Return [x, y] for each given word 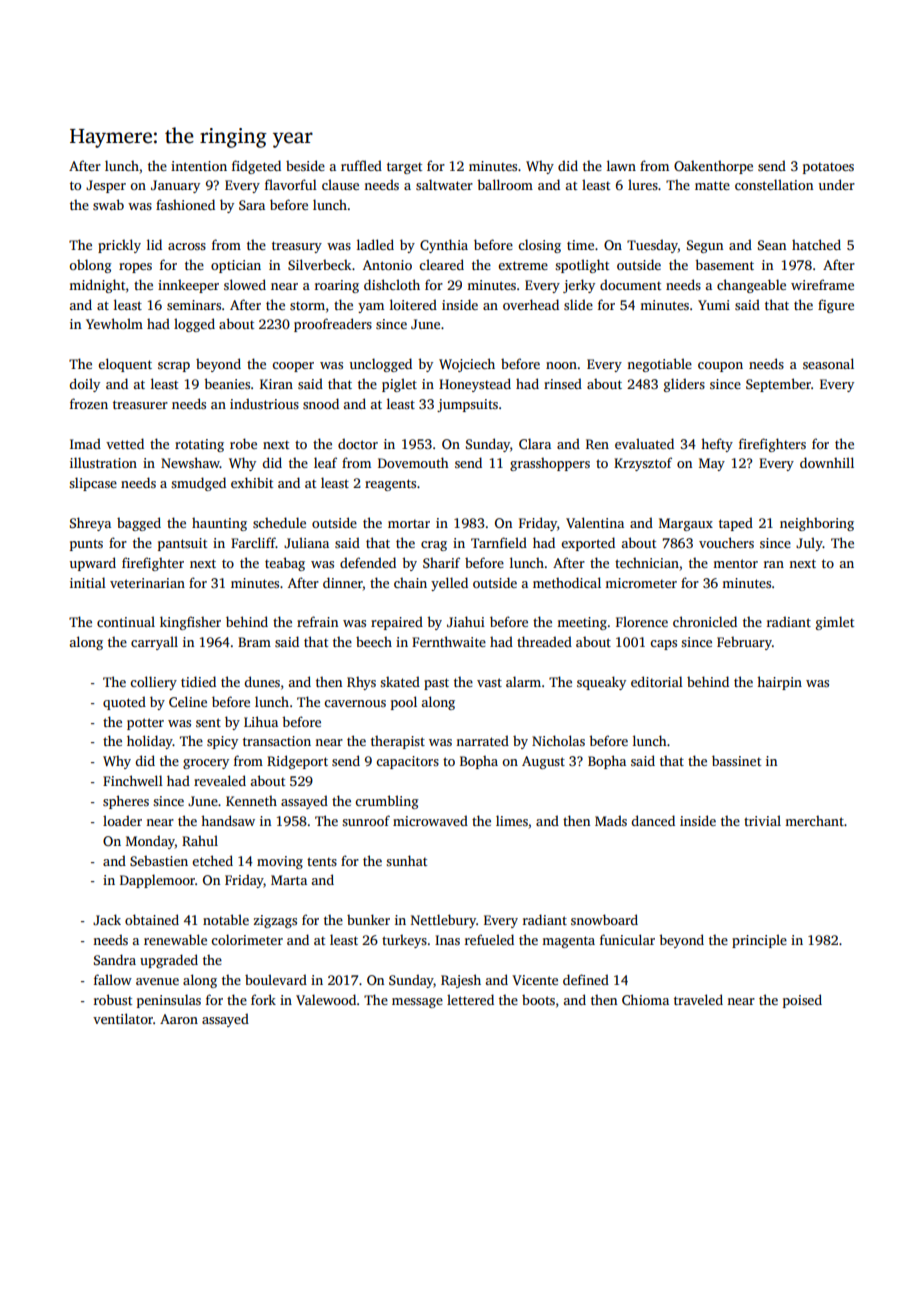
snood [321, 403]
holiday [150, 742]
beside [305, 165]
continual [126, 621]
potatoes [828, 168]
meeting [582, 623]
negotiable [659, 365]
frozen [89, 403]
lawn [621, 165]
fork [263, 999]
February [744, 643]
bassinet [736, 760]
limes [512, 820]
